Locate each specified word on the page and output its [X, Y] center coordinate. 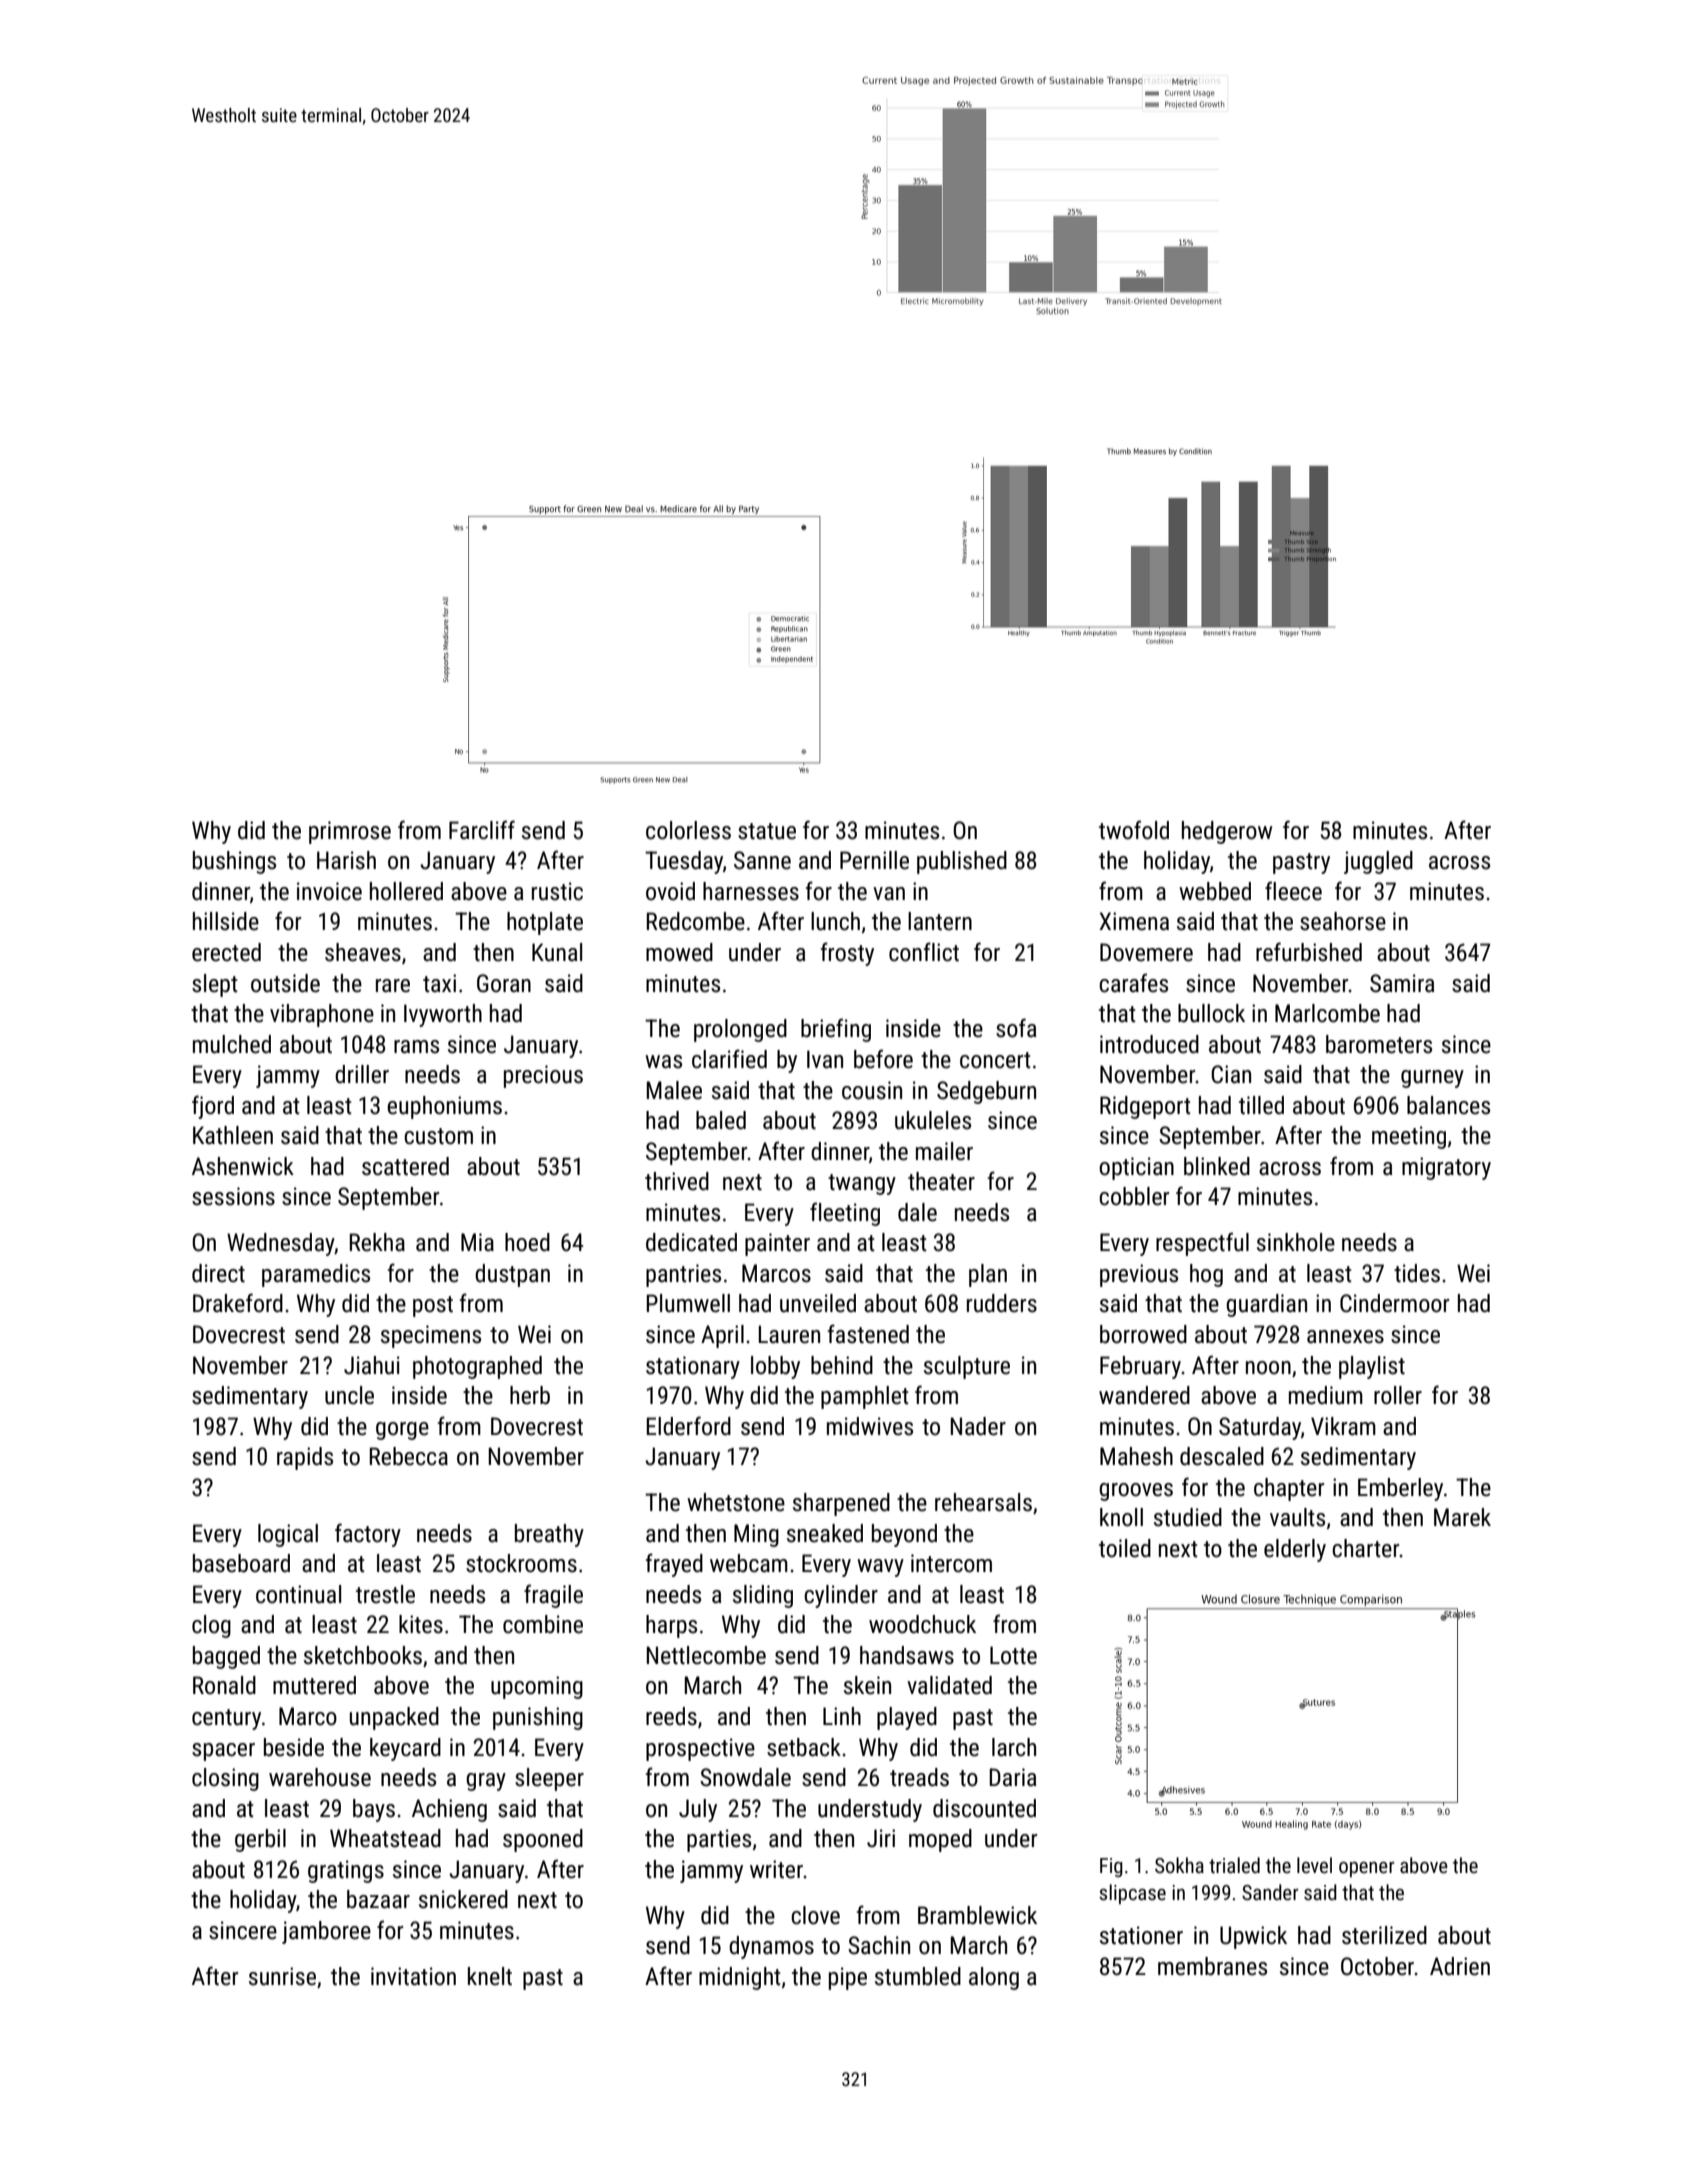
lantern [940, 921]
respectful [1202, 1244]
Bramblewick [977, 1915]
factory [368, 1535]
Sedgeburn [986, 1092]
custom [438, 1136]
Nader [978, 1426]
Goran [504, 983]
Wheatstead [385, 1838]
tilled [1261, 1105]
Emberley [1400, 1489]
